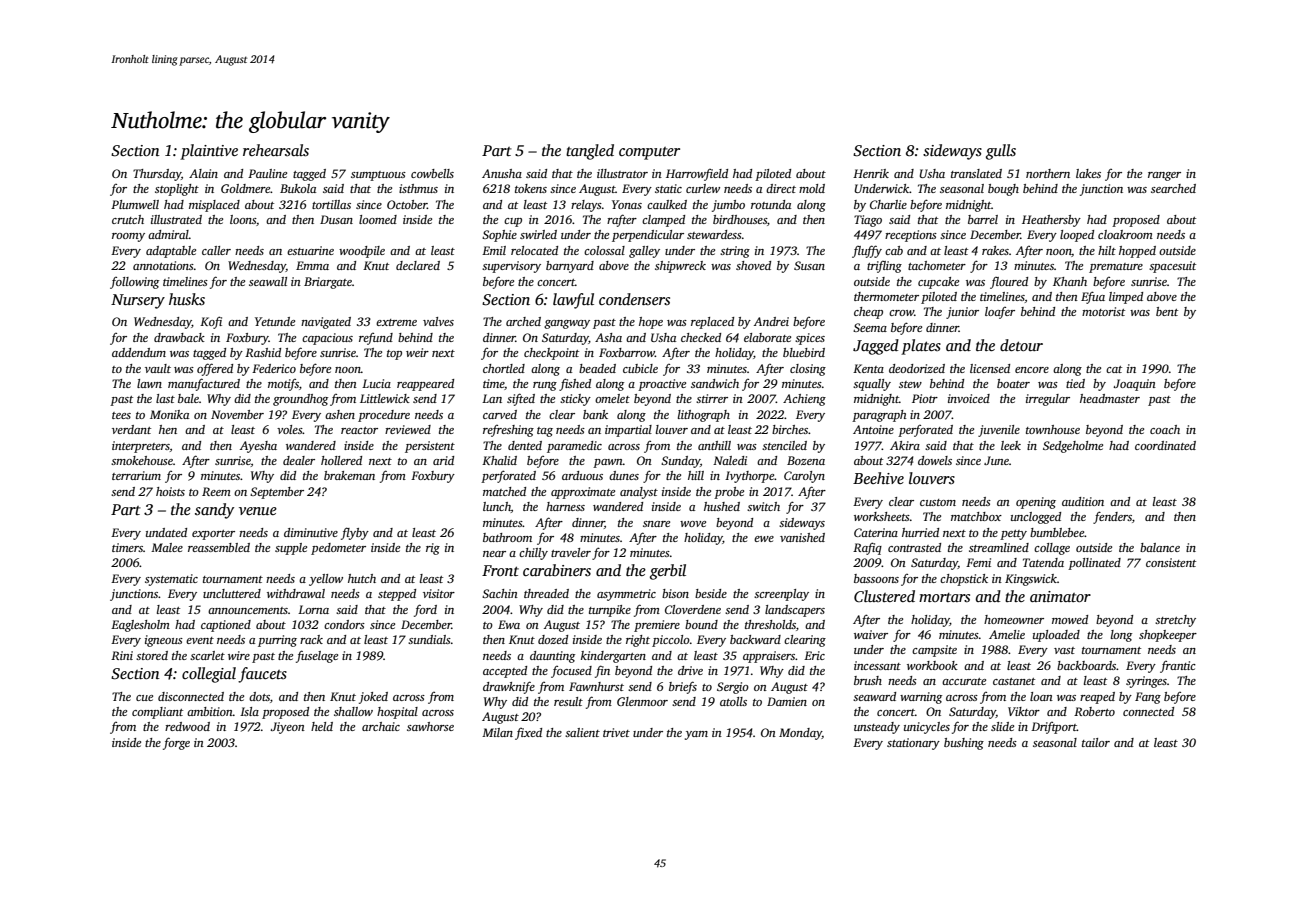 The image size is (1308, 924). Describe the element at coordinates (176, 743) in the document. I see `forge` at that location.
